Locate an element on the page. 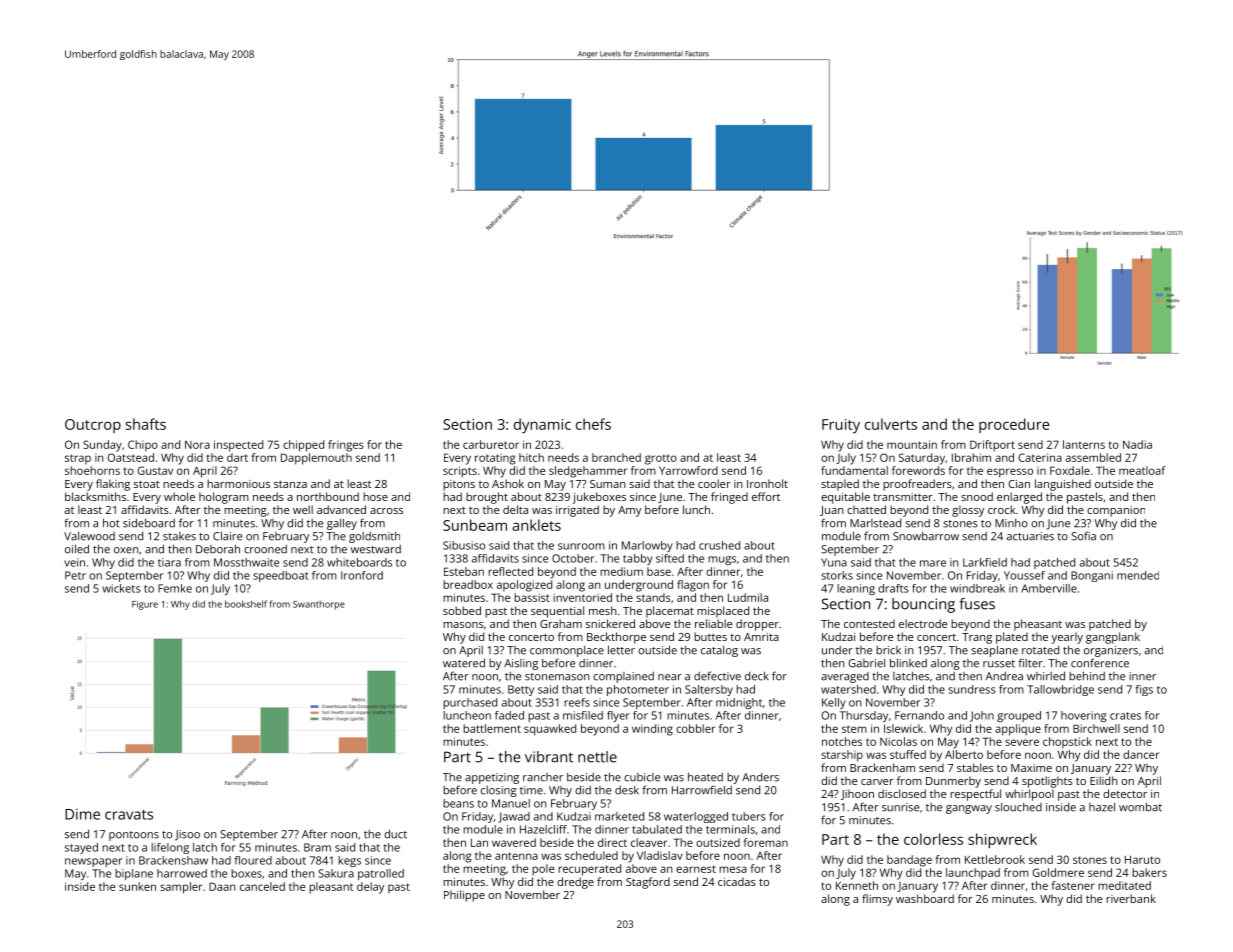 The image size is (1233, 952). Suman is located at coordinates (608, 484).
